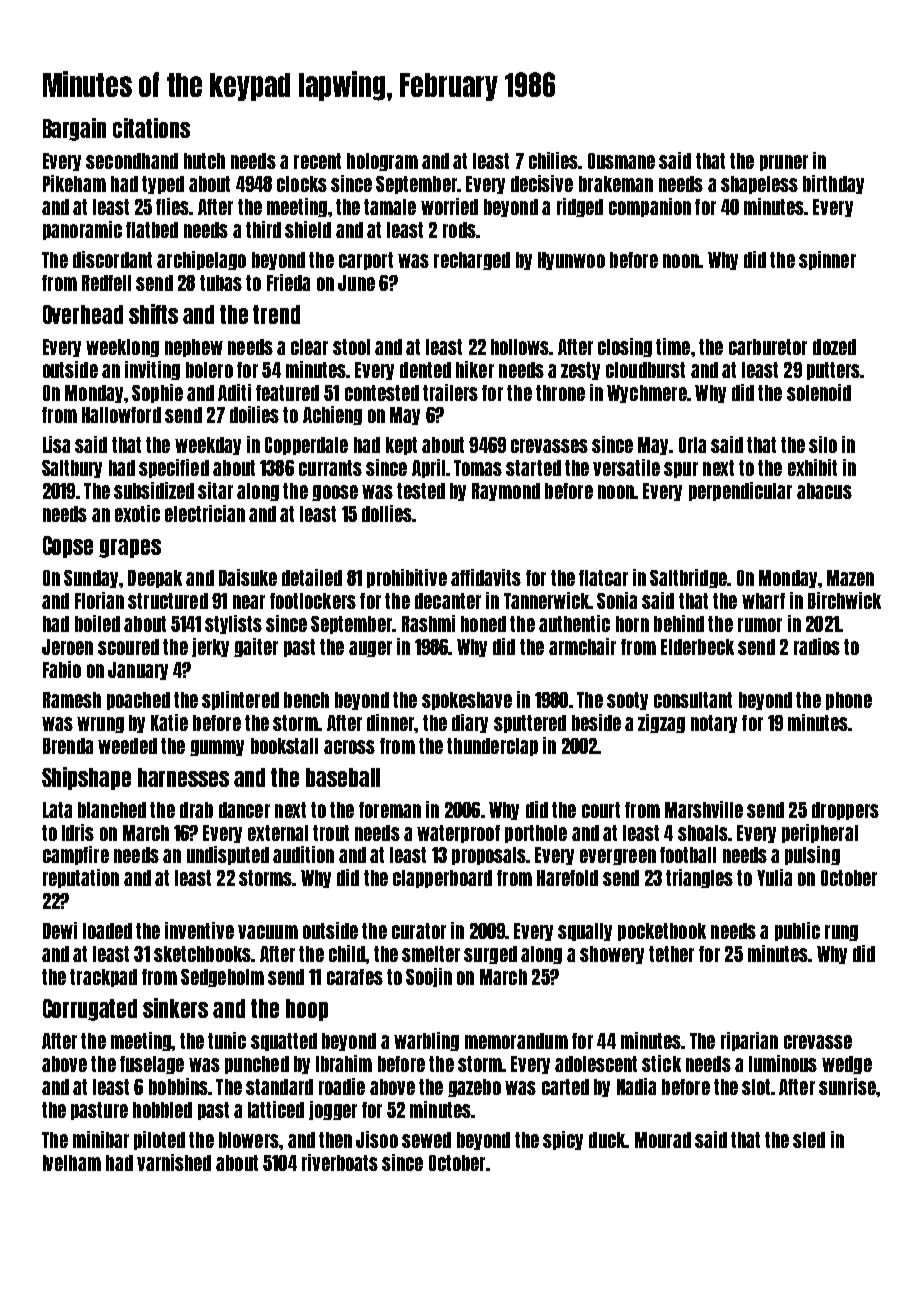 This screenshot has width=924, height=1308. I want to click on Raymond, so click(506, 492).
